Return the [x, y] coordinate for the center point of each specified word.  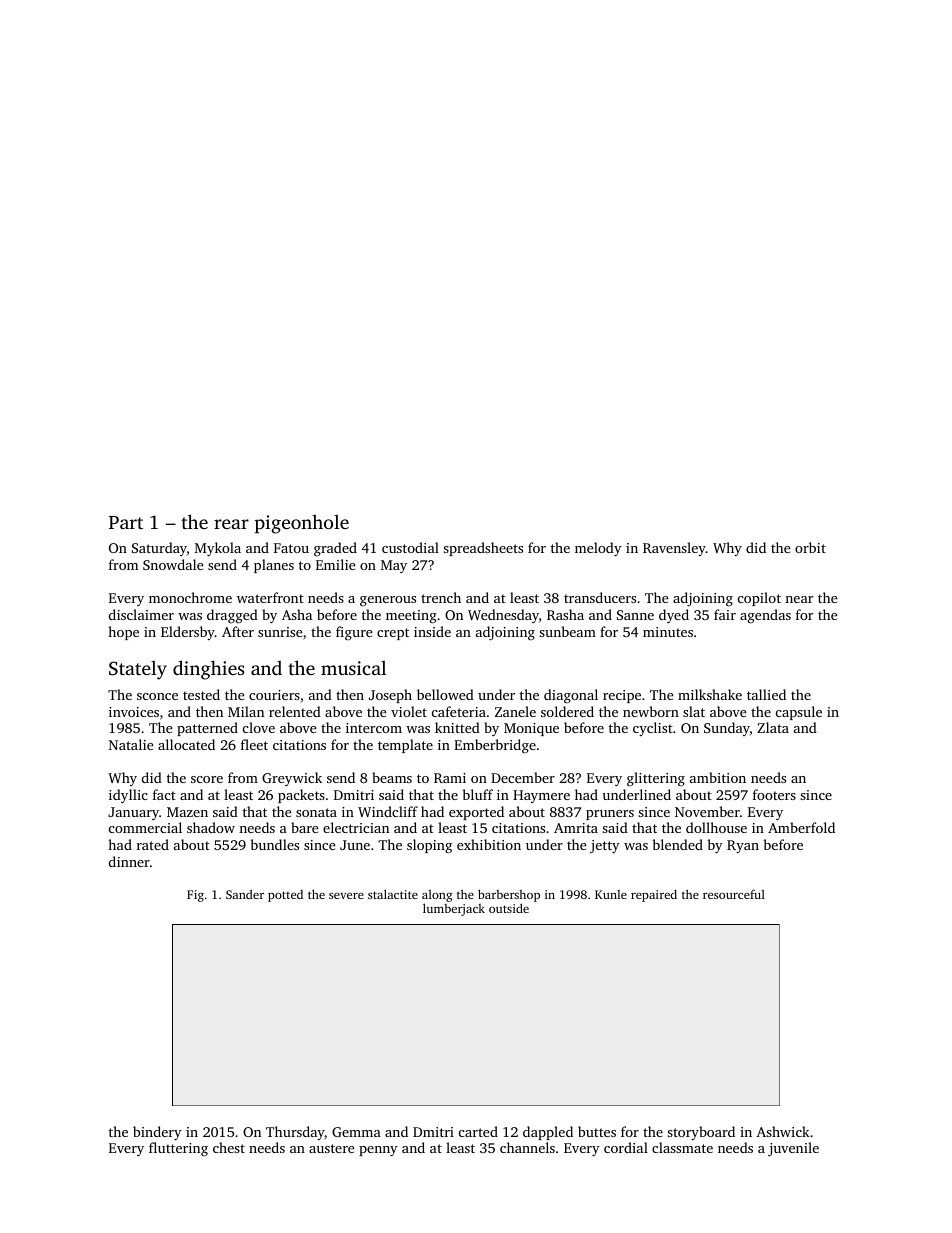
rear [231, 524]
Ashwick [783, 1131]
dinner [129, 861]
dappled [548, 1133]
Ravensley [674, 549]
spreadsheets [483, 549]
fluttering [178, 1149]
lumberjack [454, 909]
